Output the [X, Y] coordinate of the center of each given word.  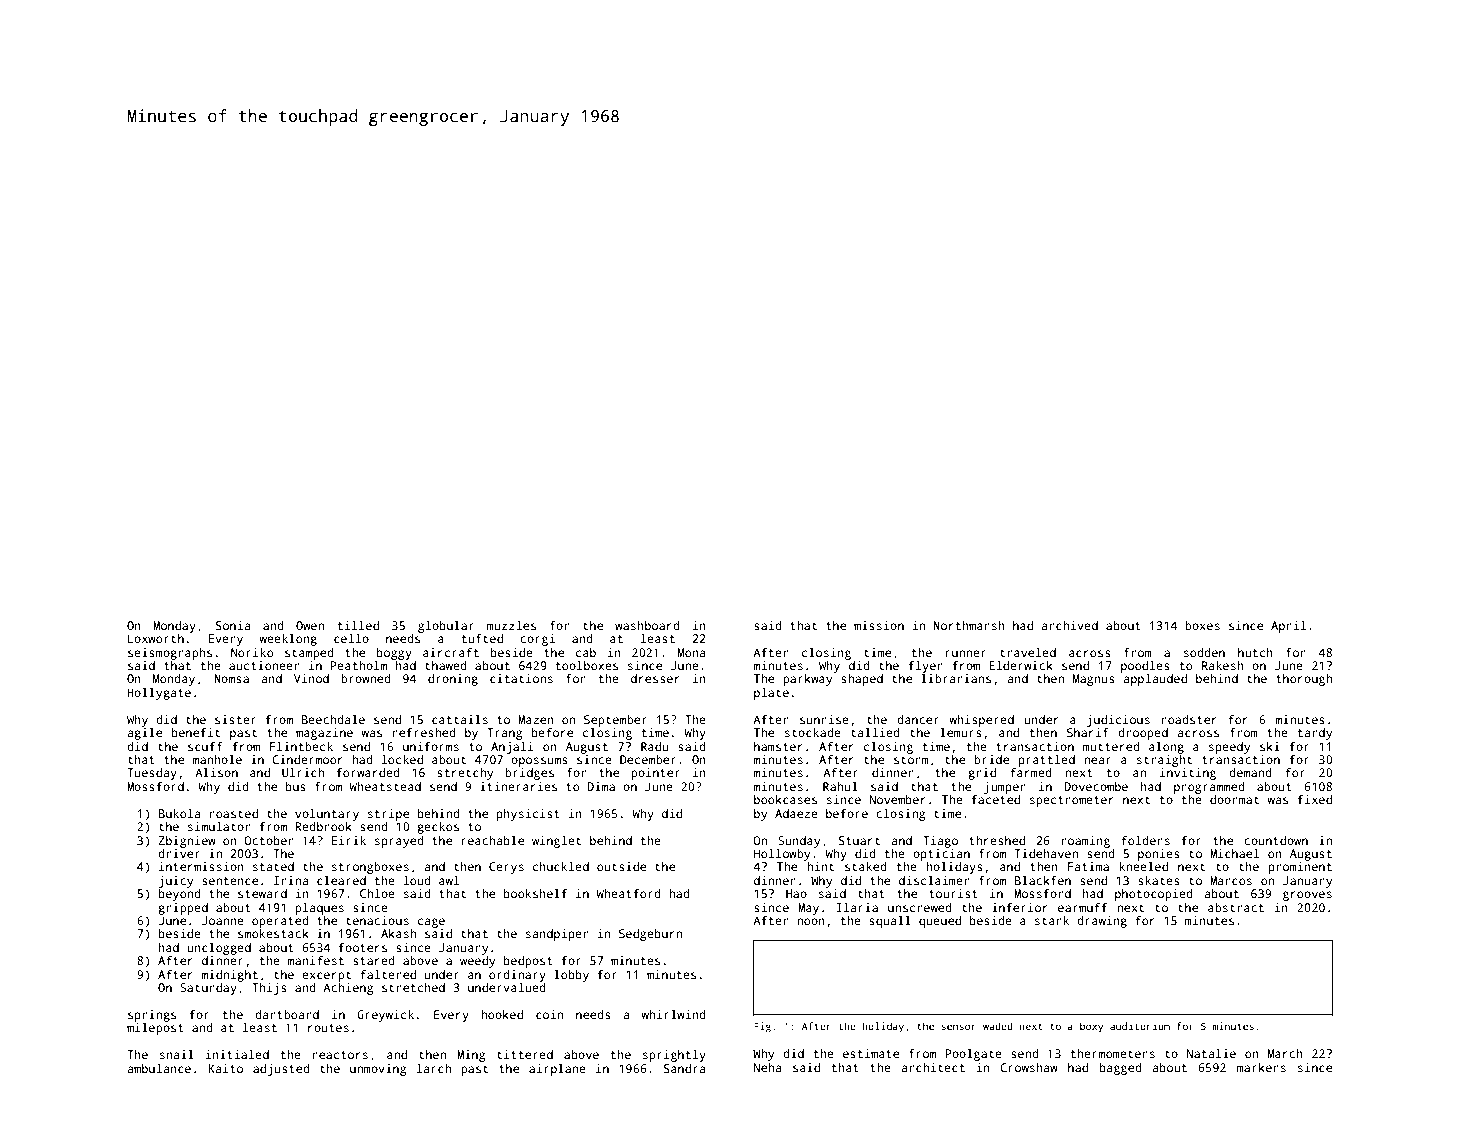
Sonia [233, 625]
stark [1052, 920]
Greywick [385, 1016]
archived [1069, 625]
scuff [205, 746]
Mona [691, 652]
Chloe [377, 893]
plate [771, 694]
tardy [1314, 734]
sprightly [674, 1056]
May [808, 909]
